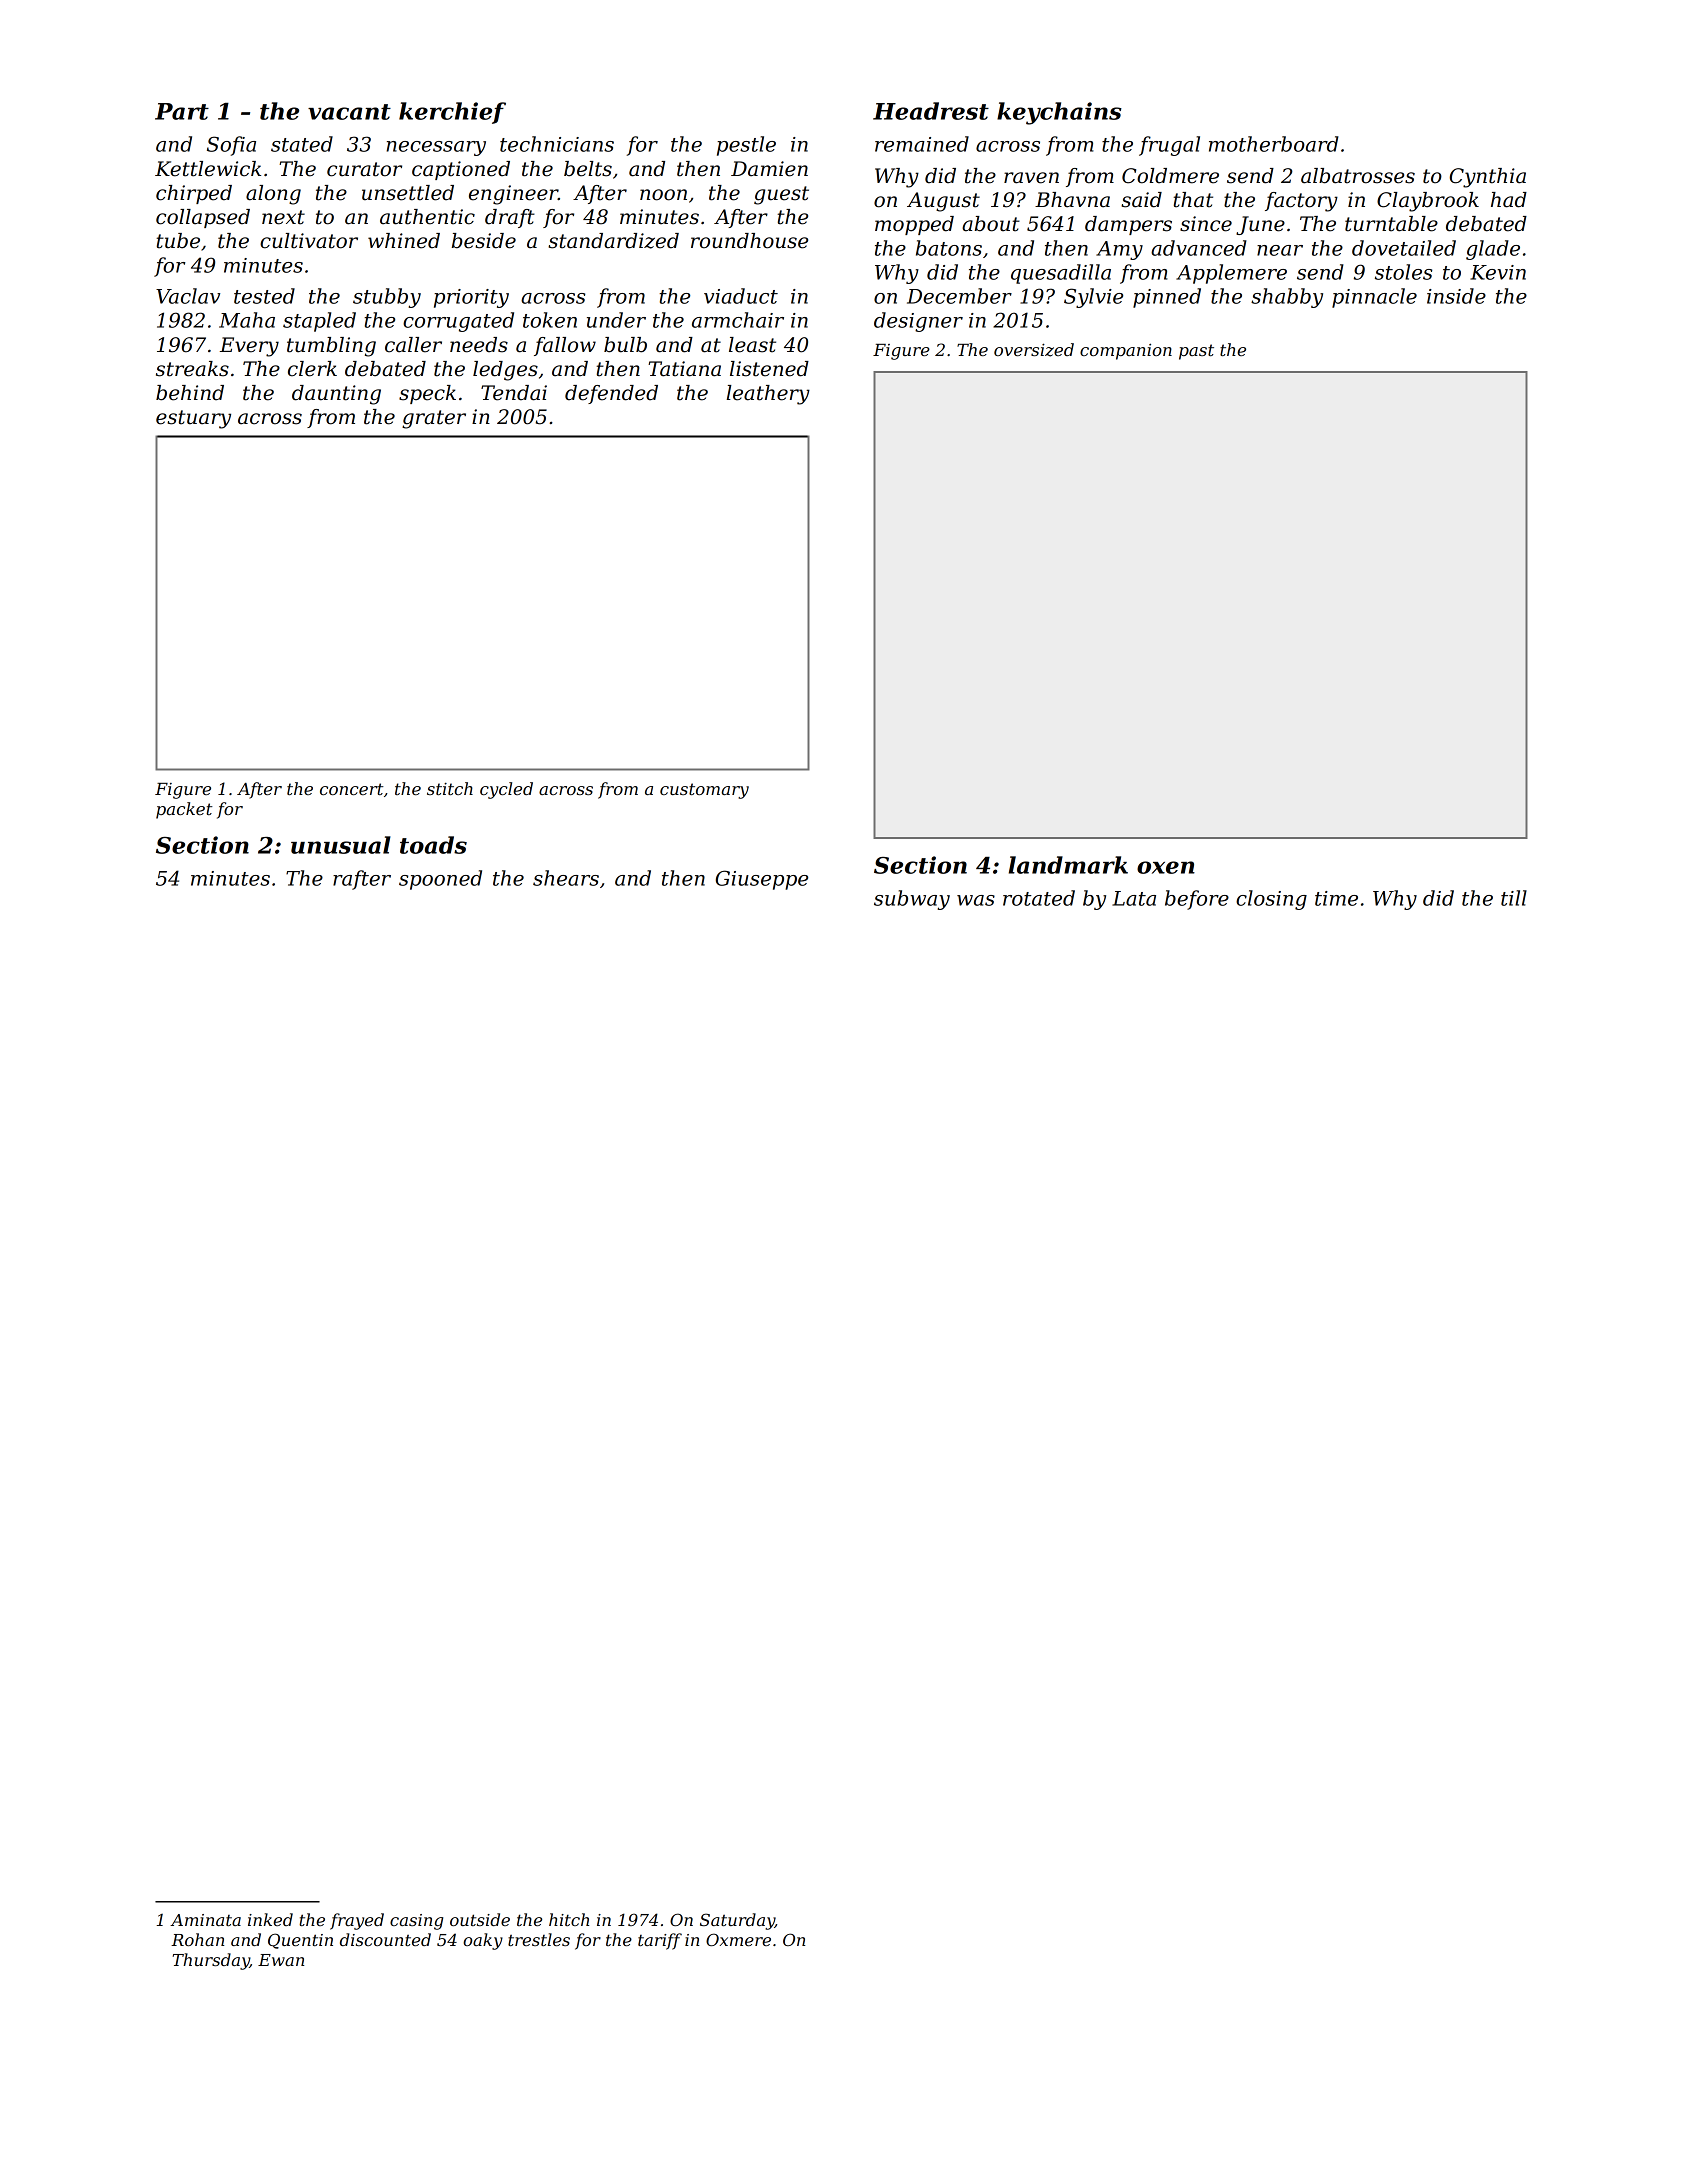 This image has height=2178, width=1683. What do you see at coordinates (737, 1921) in the image?
I see `Saturday` at bounding box center [737, 1921].
